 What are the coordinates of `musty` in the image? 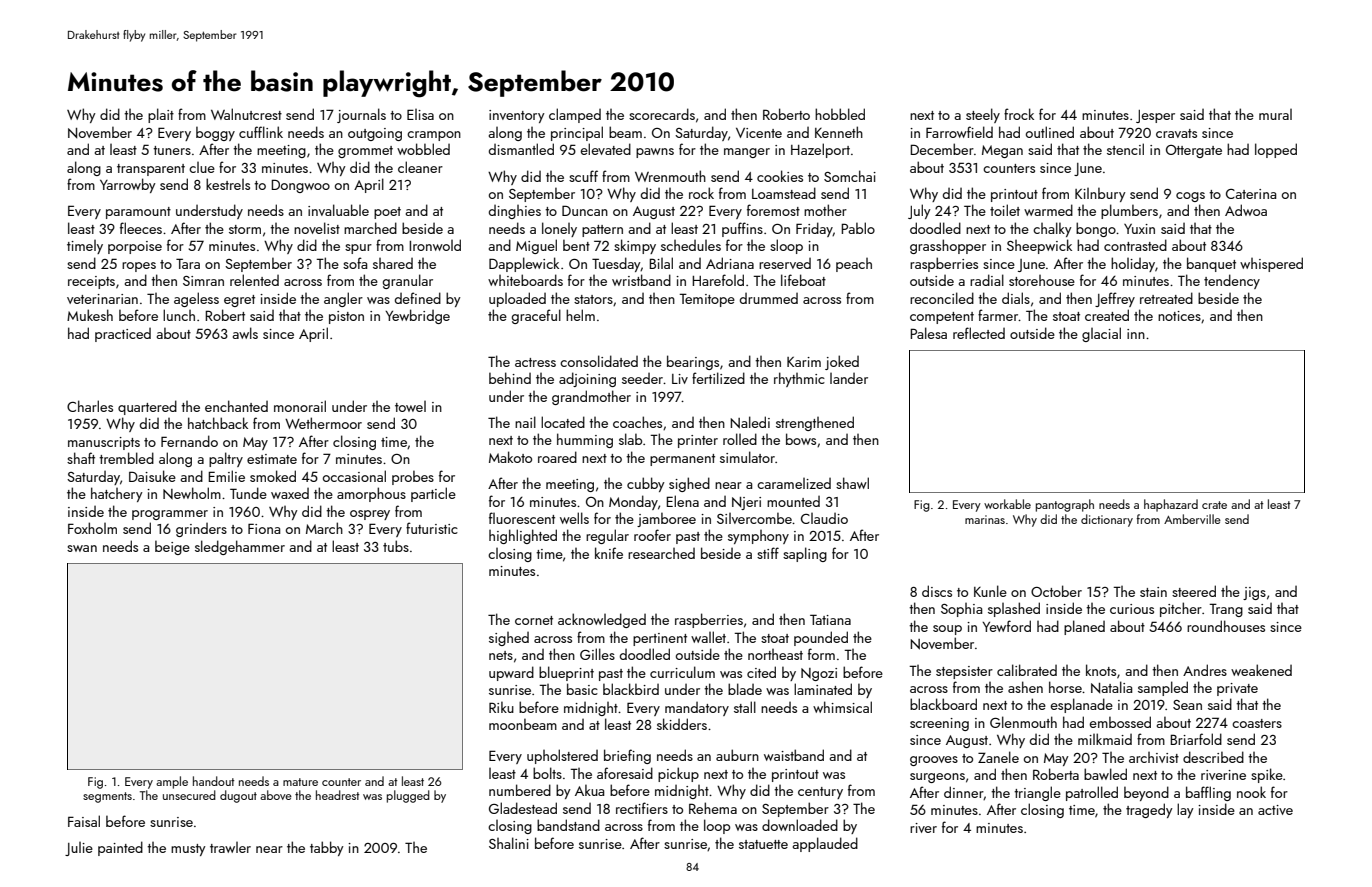 It's located at (188, 850).
